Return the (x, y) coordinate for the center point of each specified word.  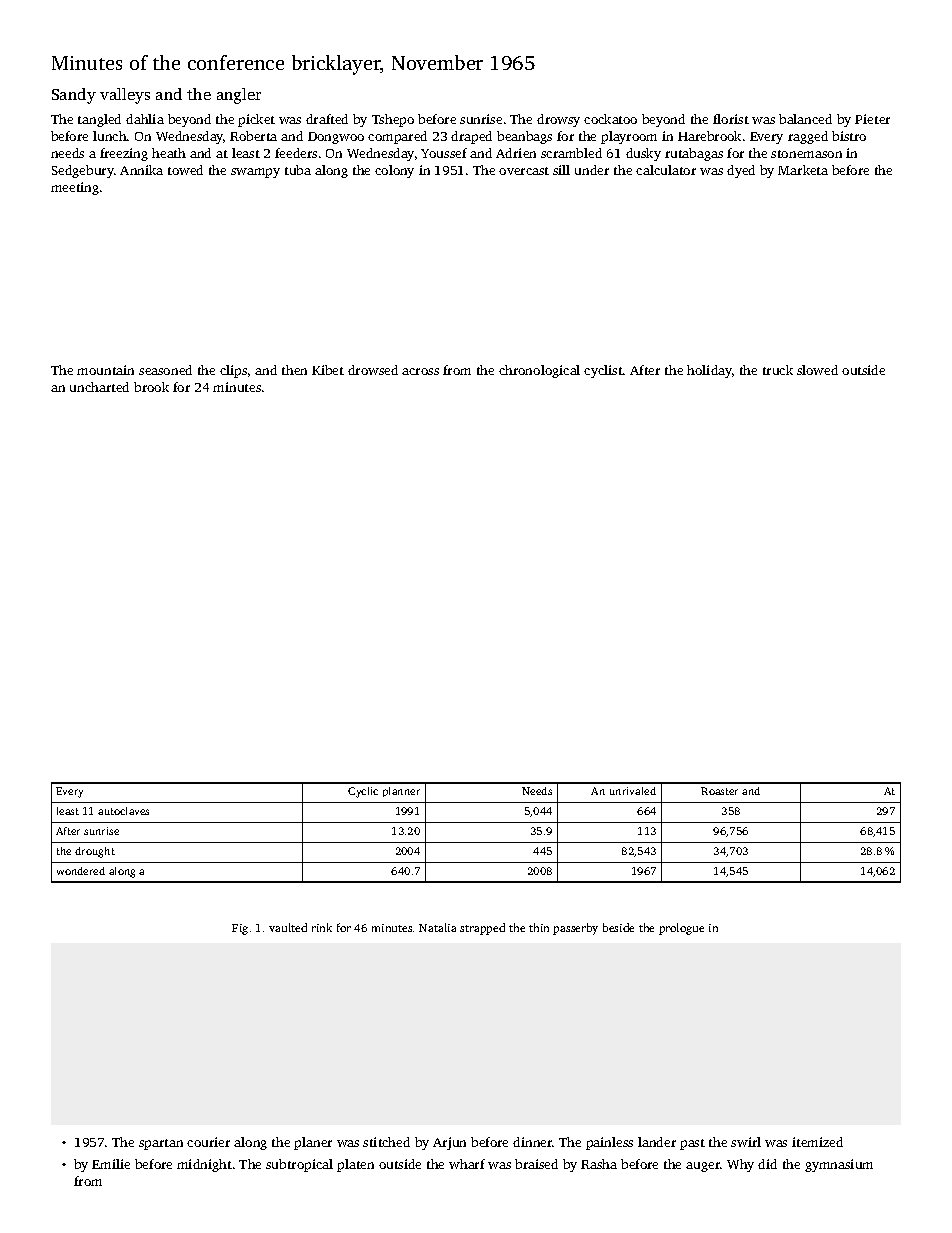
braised (536, 1164)
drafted (327, 119)
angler (239, 96)
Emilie (111, 1164)
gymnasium (839, 1165)
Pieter (872, 119)
